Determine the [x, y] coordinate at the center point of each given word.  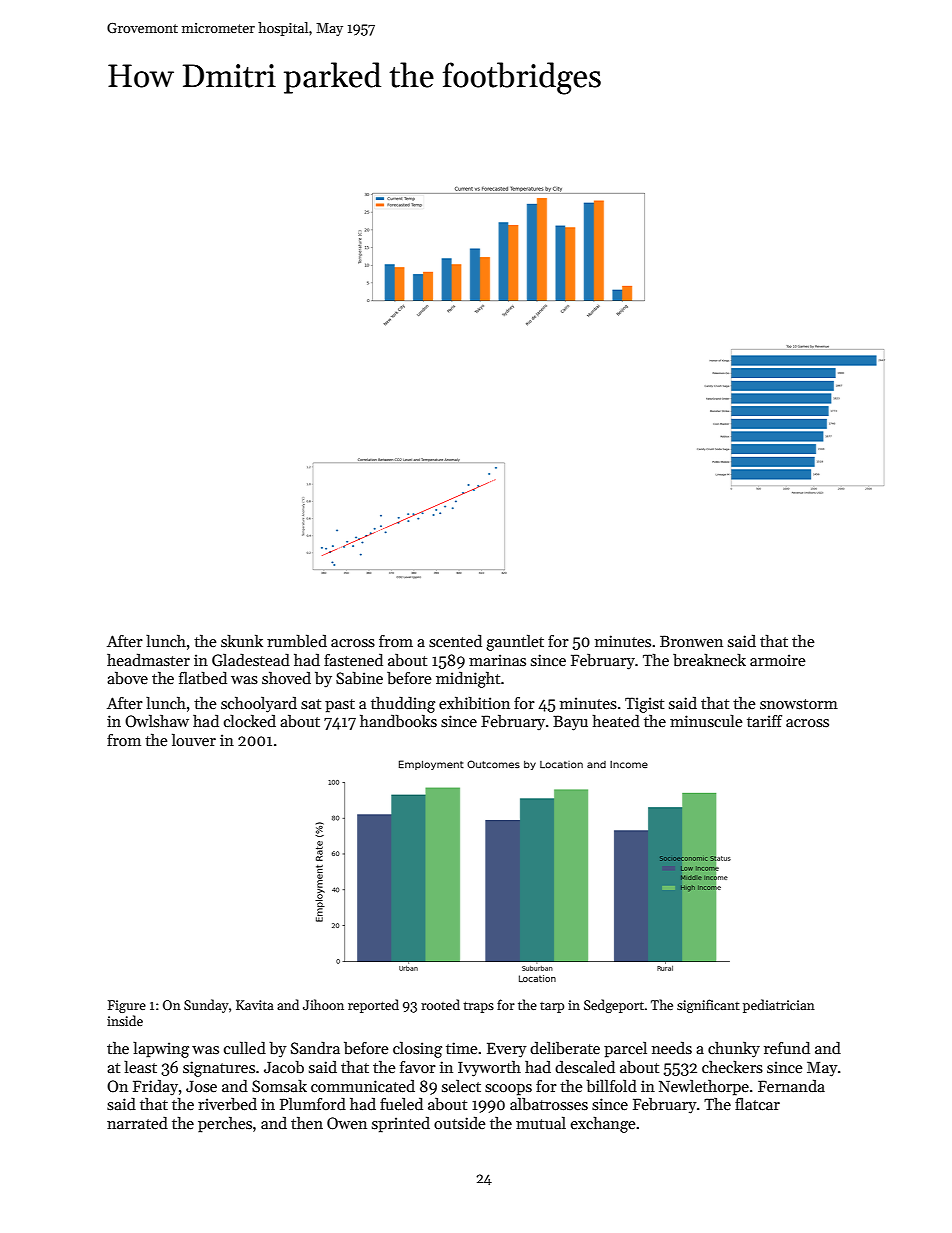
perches [225, 1125]
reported [373, 1006]
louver [194, 740]
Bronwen [691, 641]
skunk [242, 641]
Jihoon [323, 1004]
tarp [552, 1007]
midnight [468, 679]
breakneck [709, 659]
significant [708, 1006]
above [127, 678]
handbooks [398, 720]
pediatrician [779, 1006]
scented [455, 641]
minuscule [706, 721]
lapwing [161, 1050]
